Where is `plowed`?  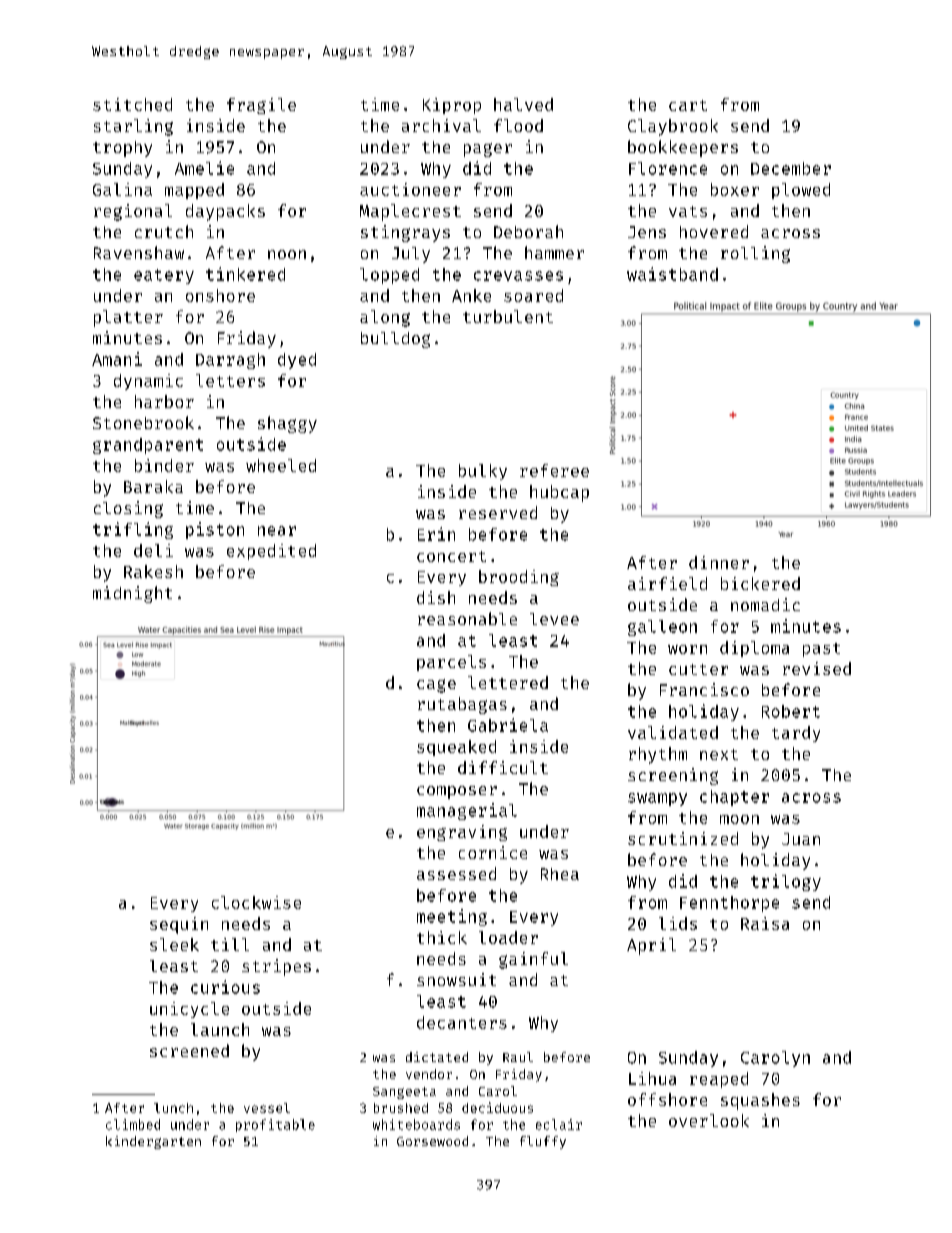 plowed is located at coordinates (801, 191).
